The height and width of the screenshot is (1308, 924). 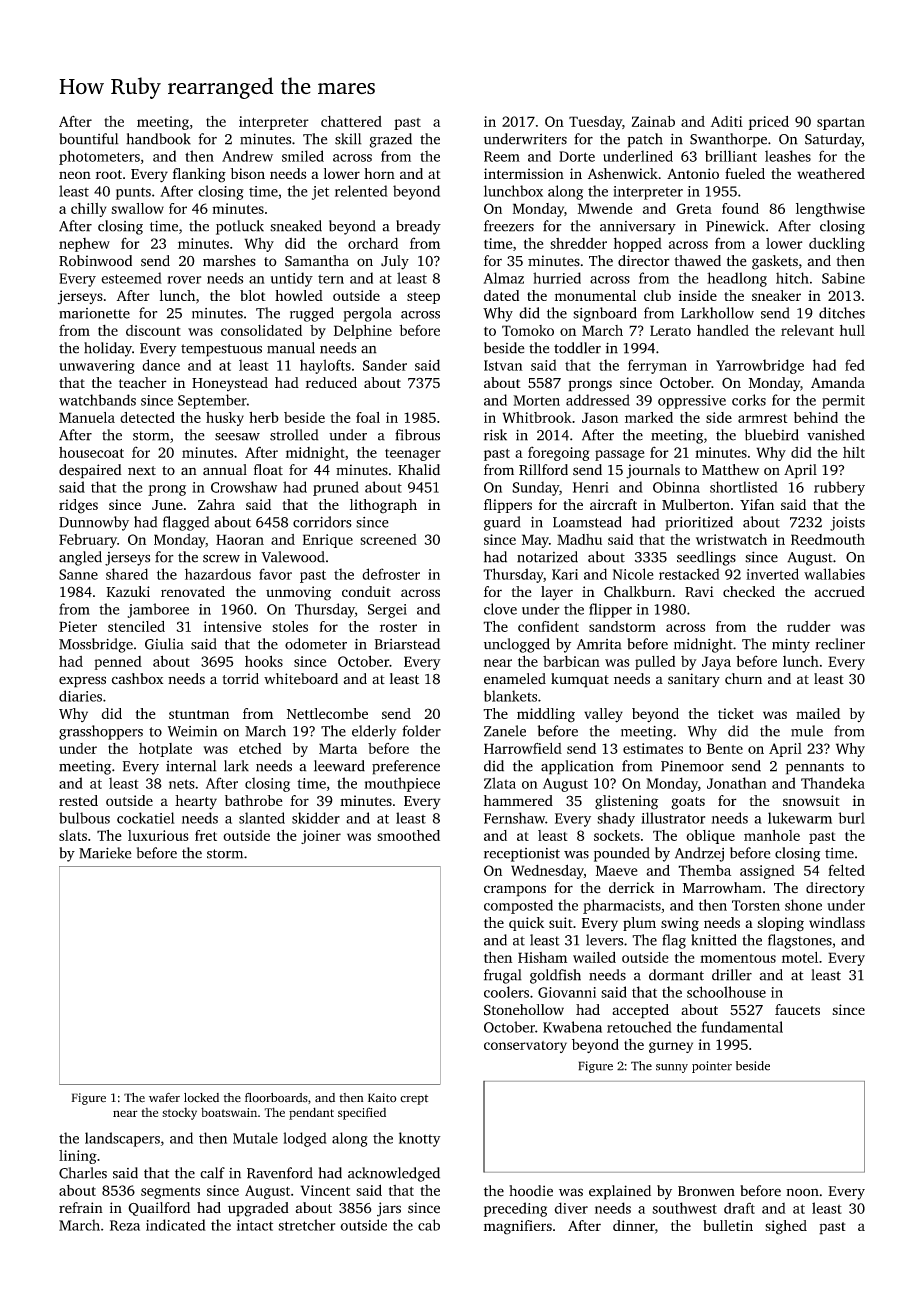 I want to click on confident, so click(x=548, y=626).
